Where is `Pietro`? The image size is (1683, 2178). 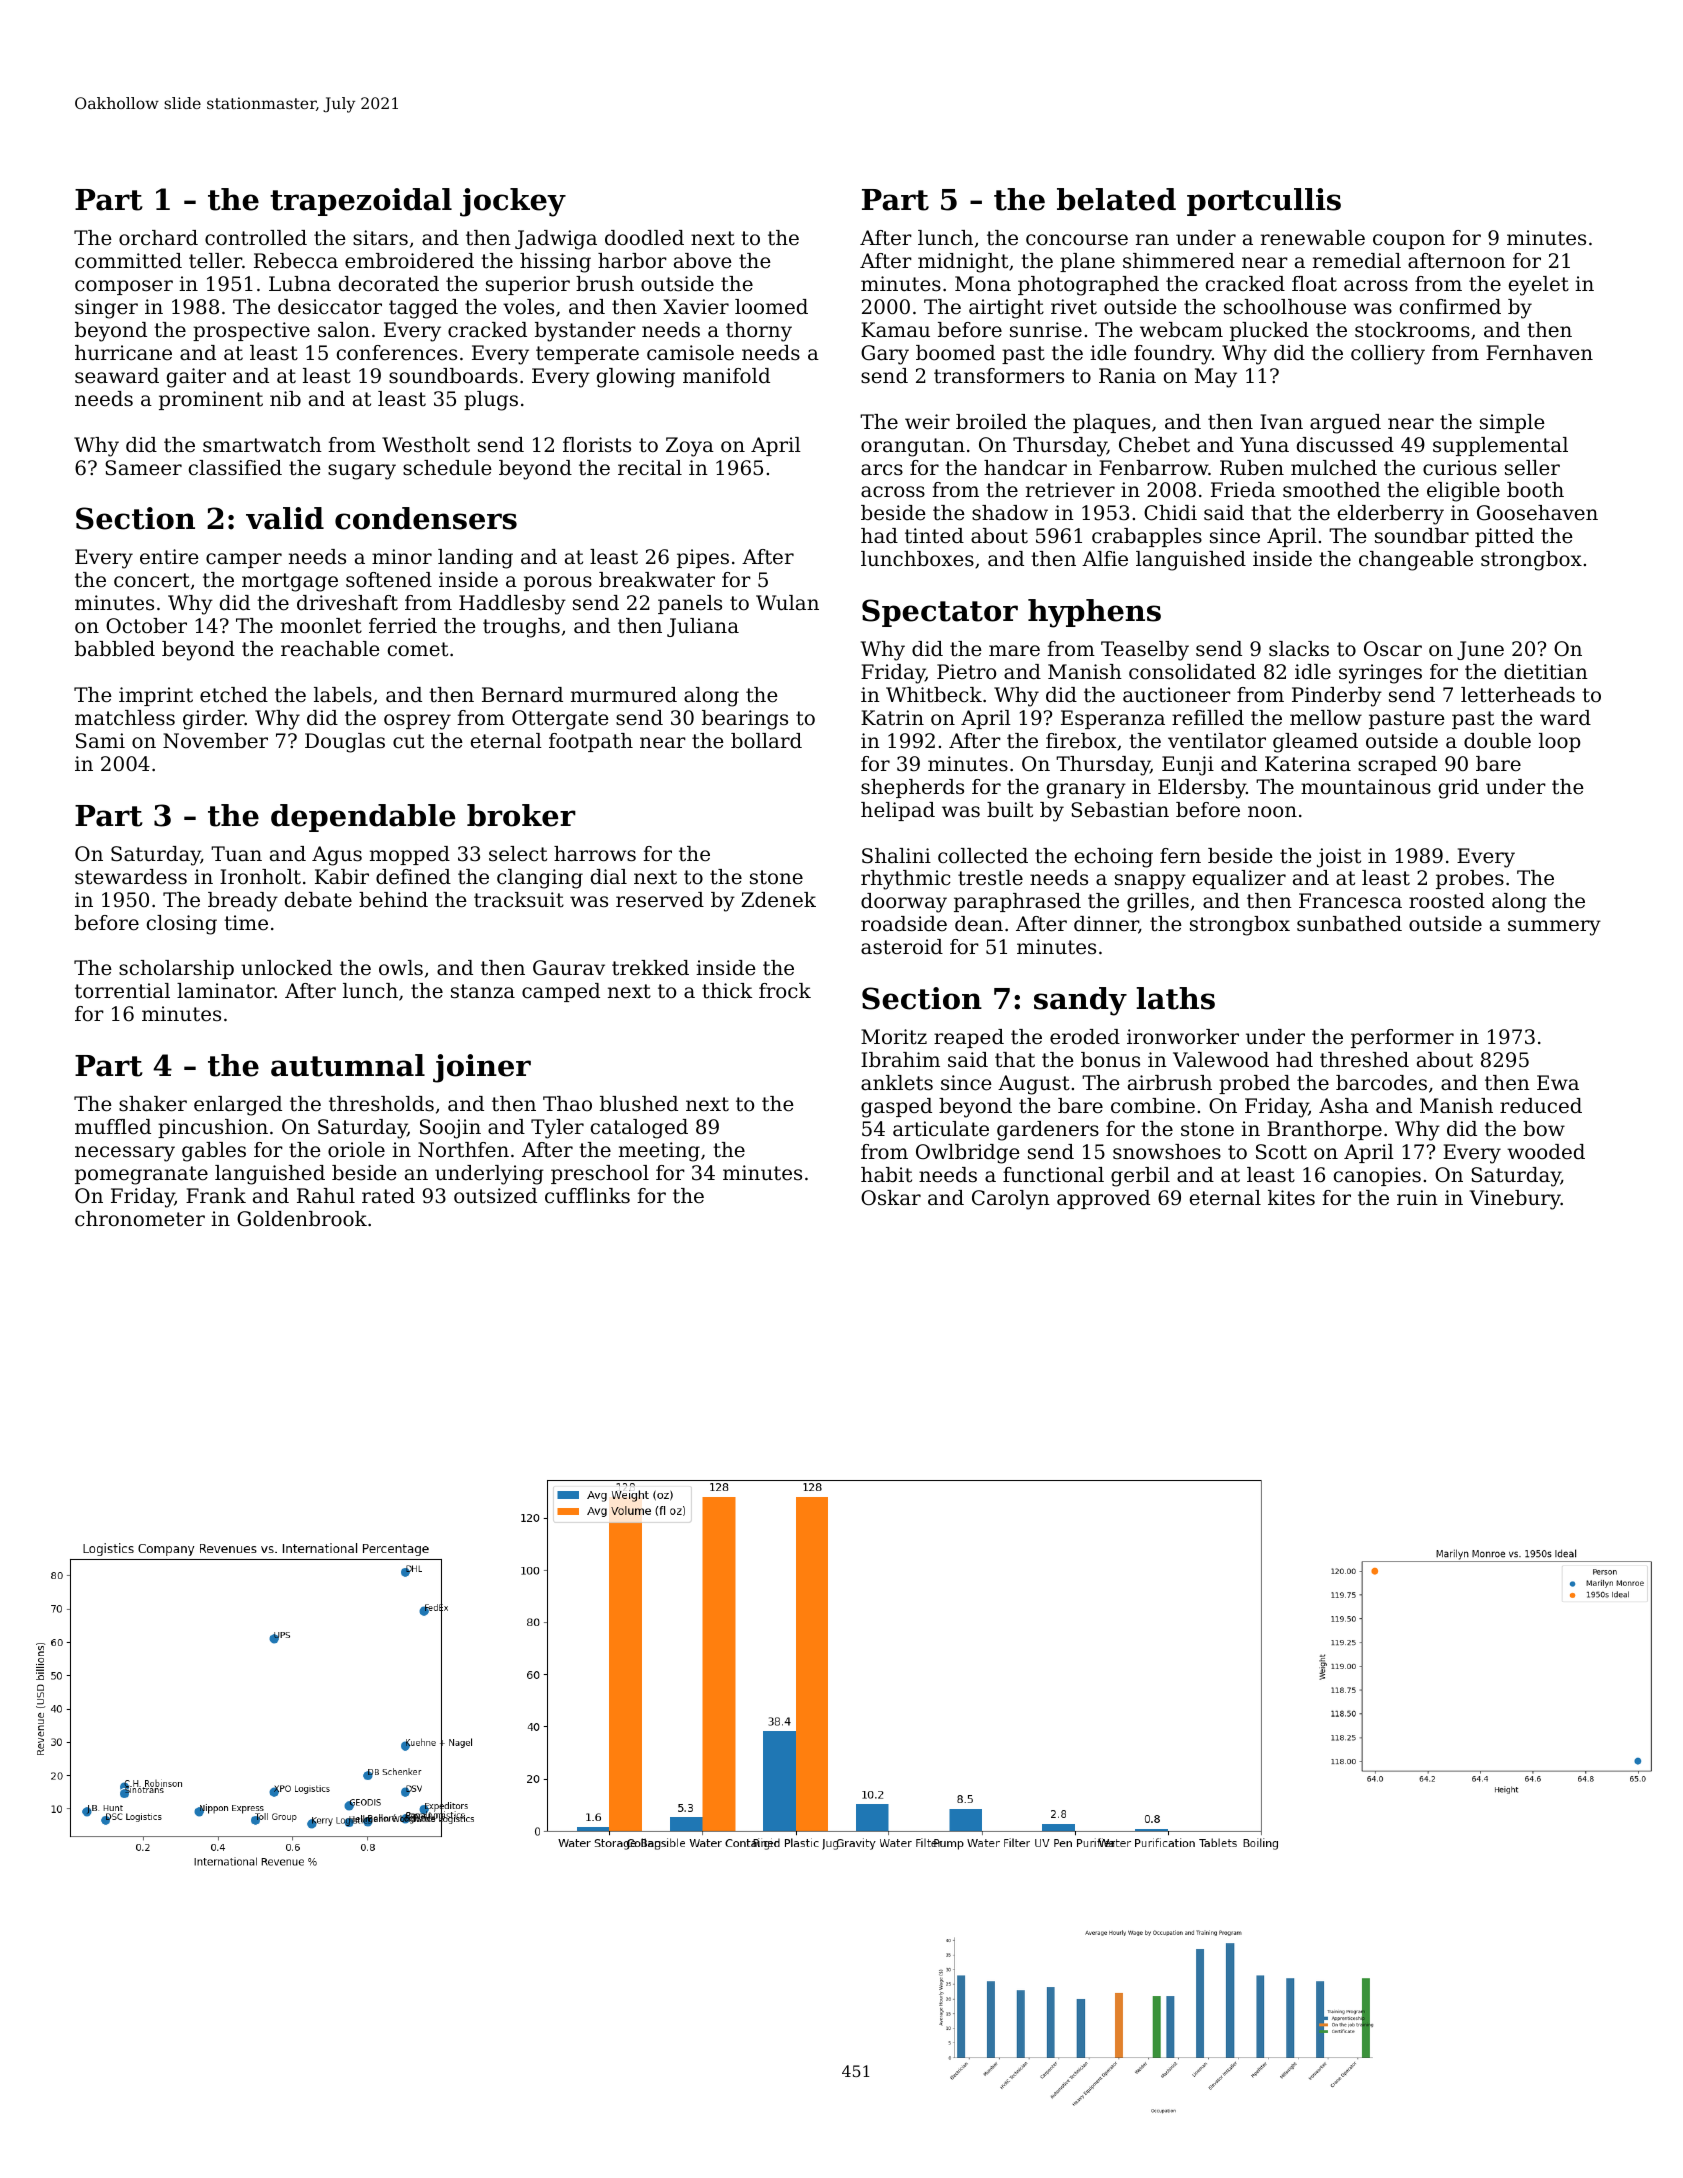
Pietro is located at coordinates (966, 672).
